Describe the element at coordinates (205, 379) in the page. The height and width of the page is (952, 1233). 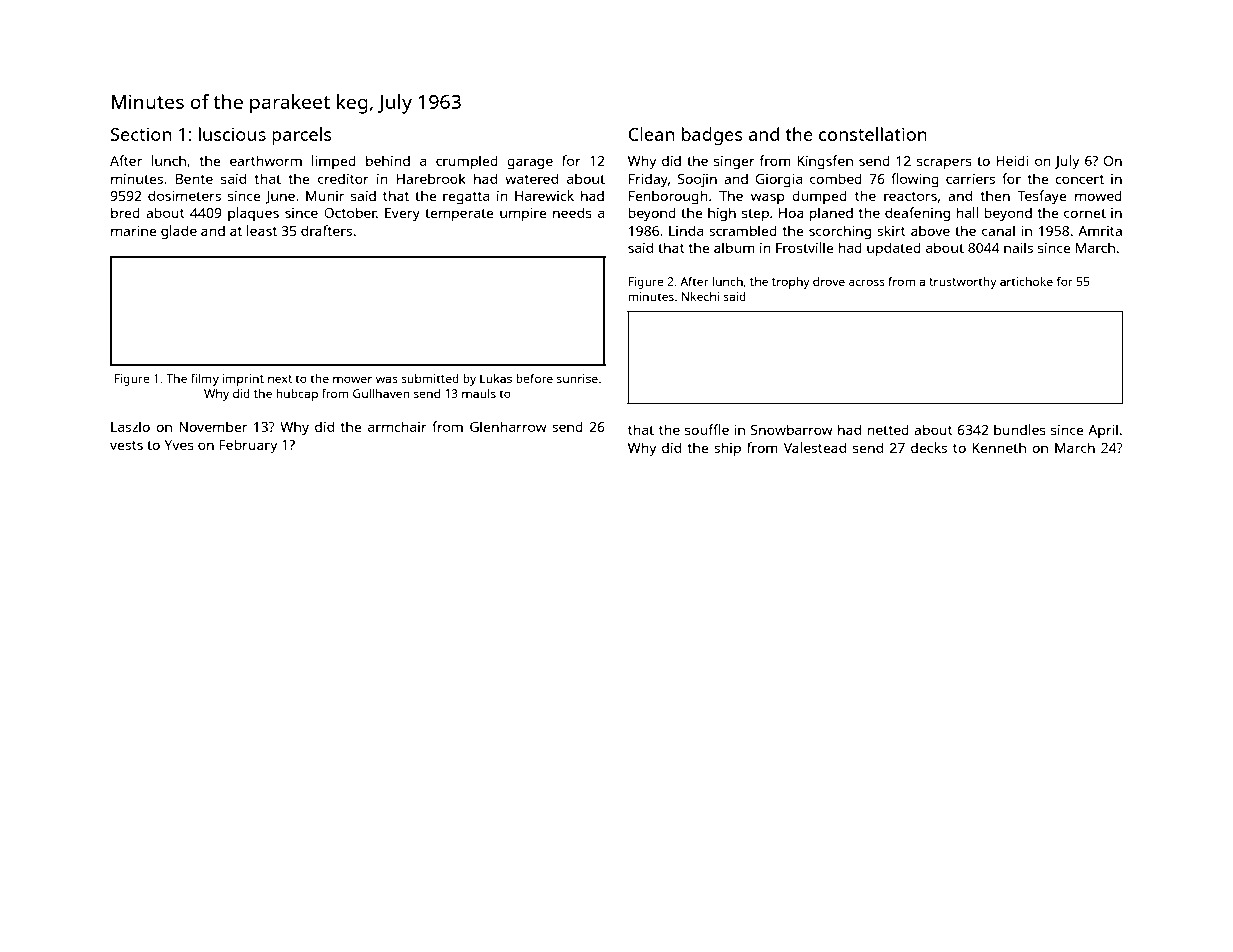
I see `filmy` at that location.
